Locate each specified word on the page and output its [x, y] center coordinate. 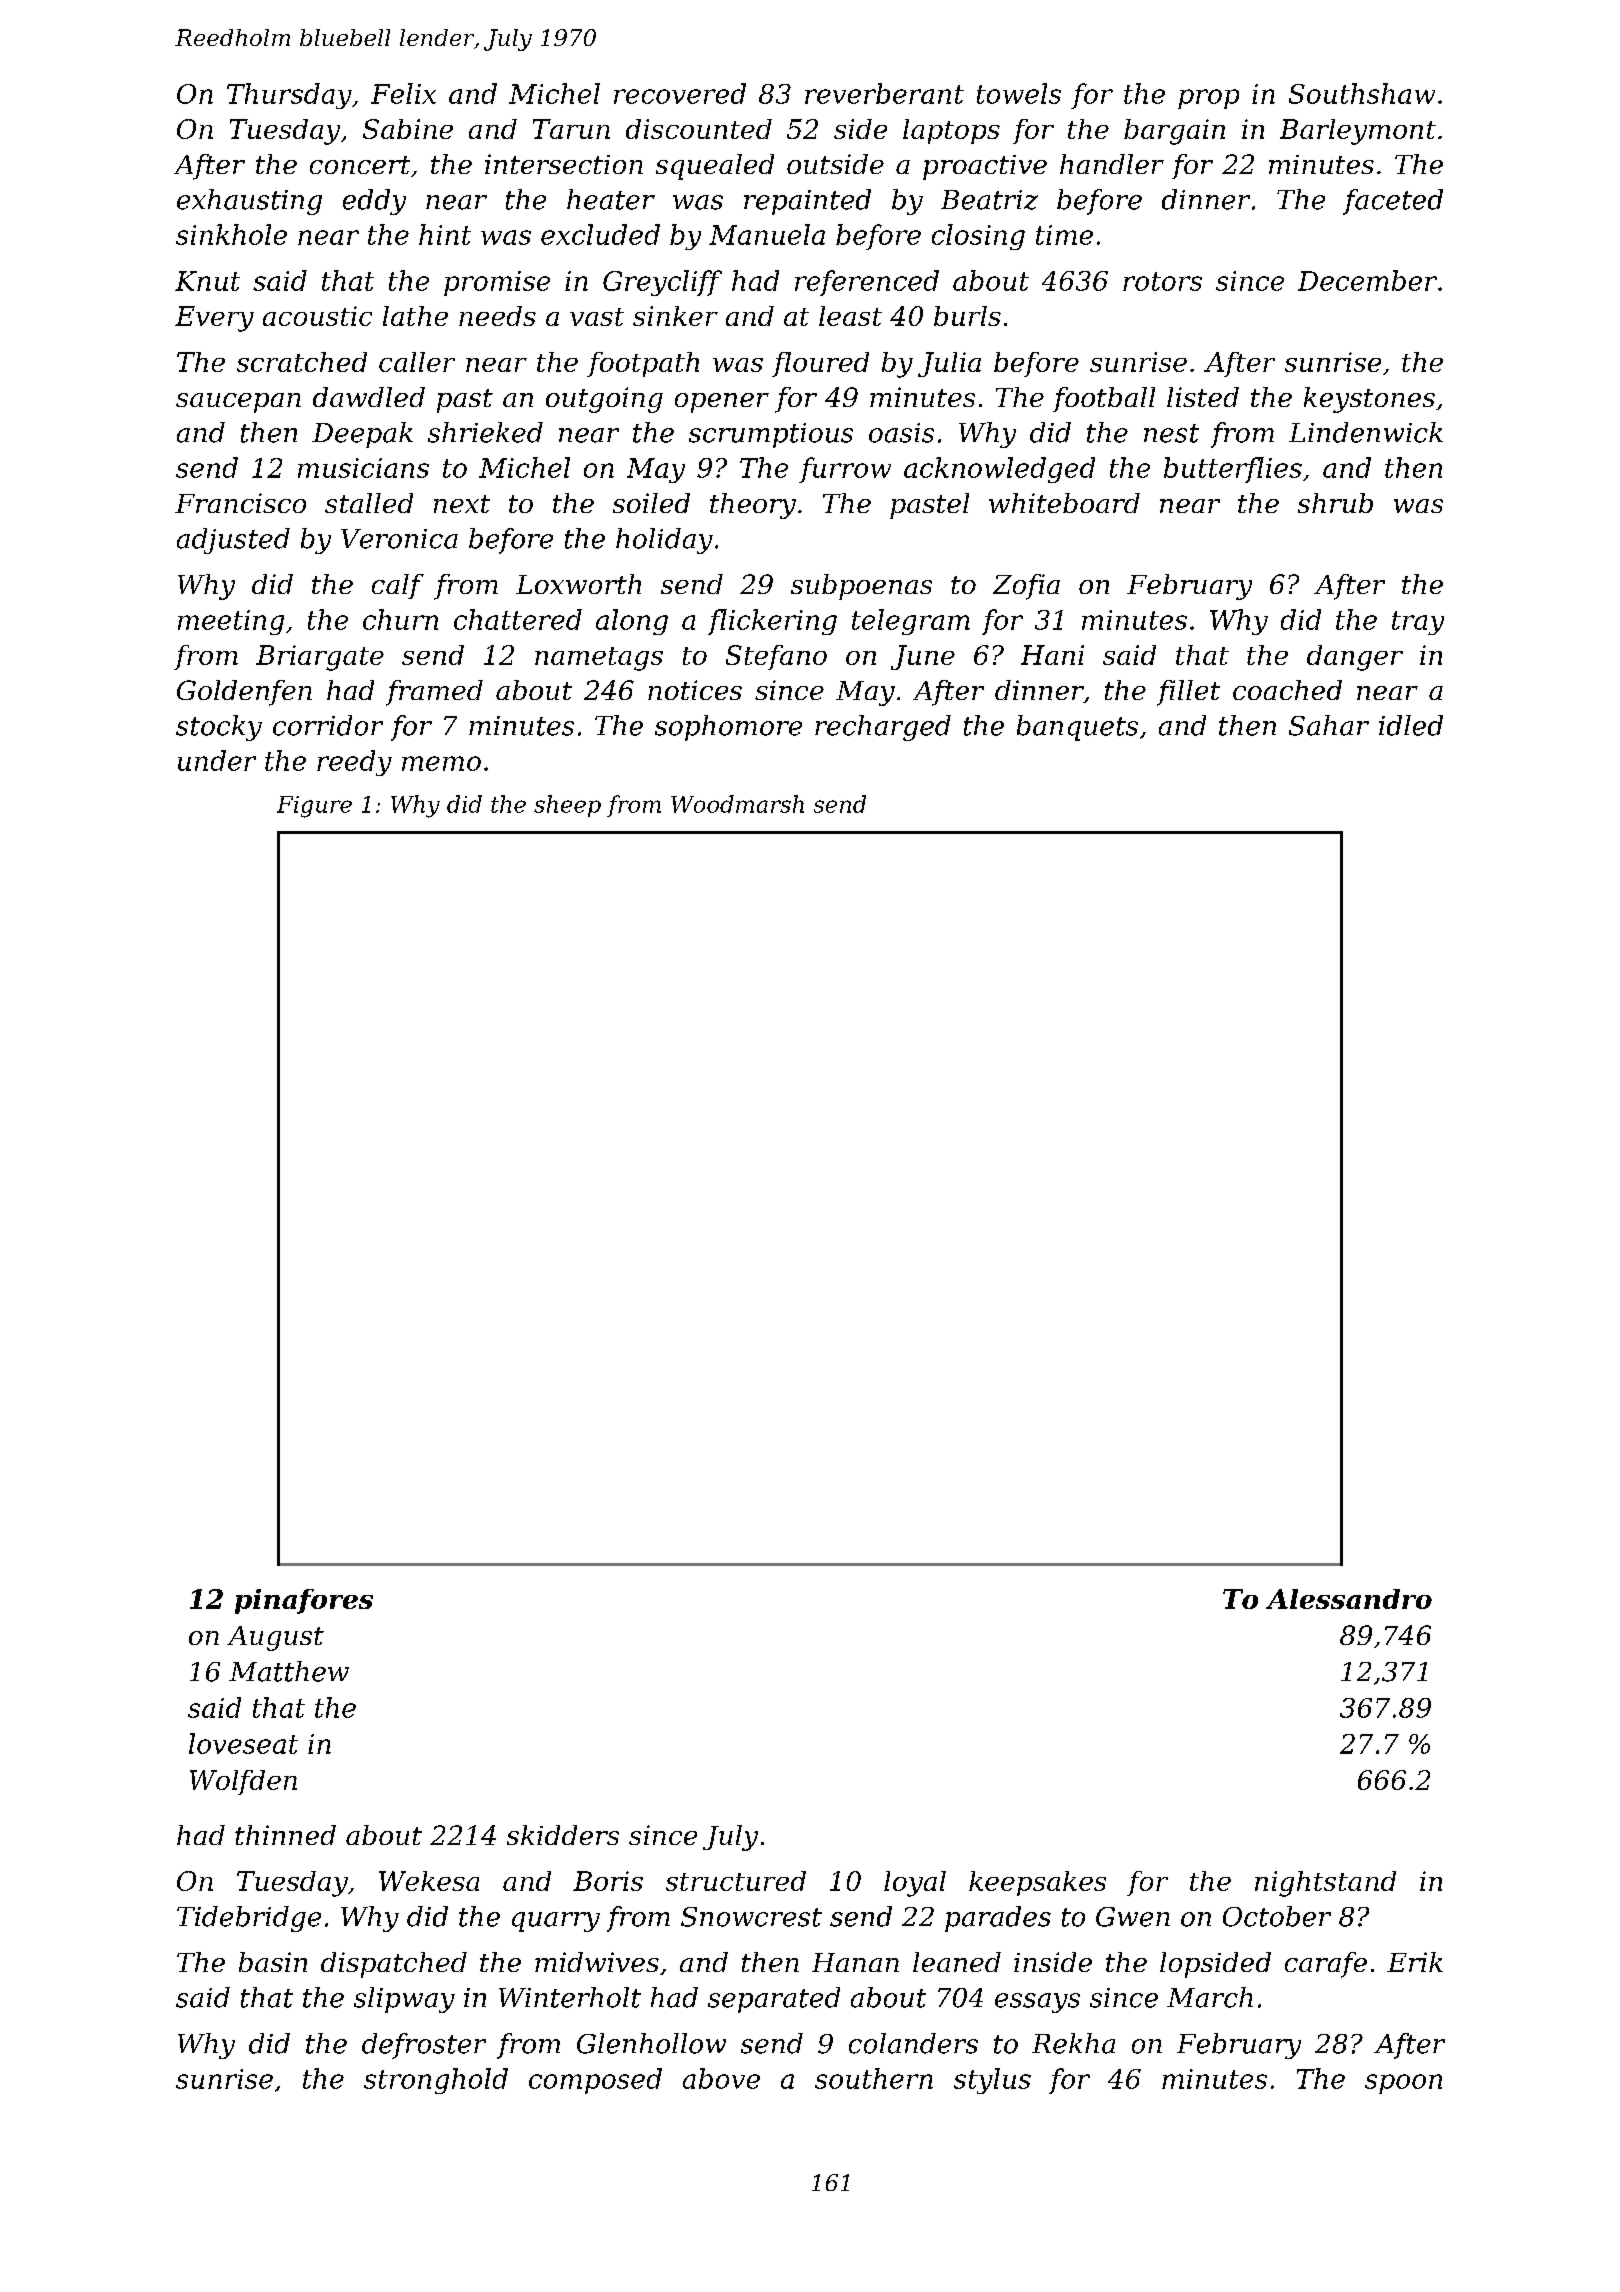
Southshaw [1362, 93]
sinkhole [231, 234]
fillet [1188, 693]
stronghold [436, 2081]
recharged [883, 728]
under [217, 760]
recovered [680, 93]
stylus [992, 2081]
